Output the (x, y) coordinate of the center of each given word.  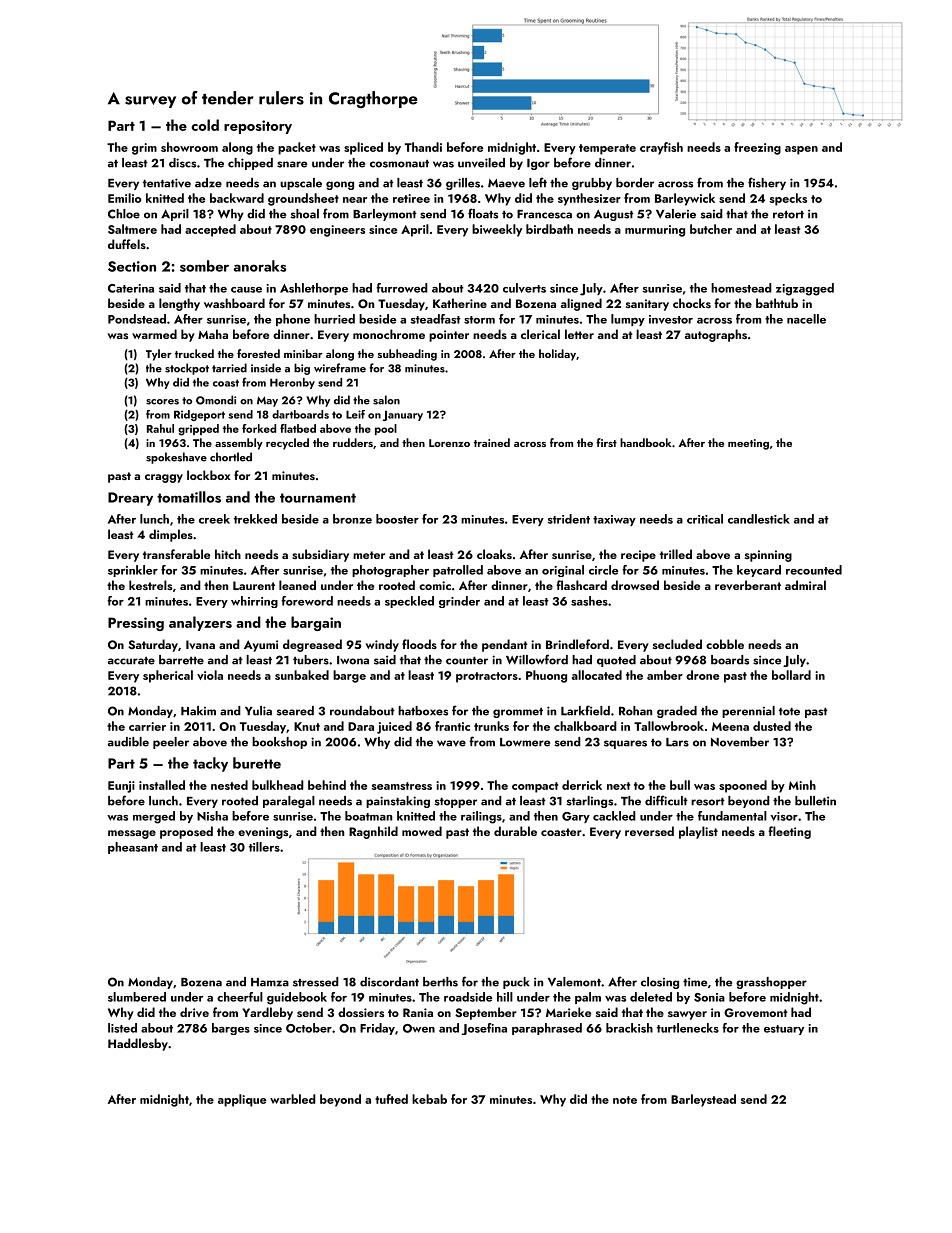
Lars (677, 742)
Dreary (130, 499)
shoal (305, 214)
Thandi (423, 147)
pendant (505, 645)
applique (242, 1100)
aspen (801, 150)
